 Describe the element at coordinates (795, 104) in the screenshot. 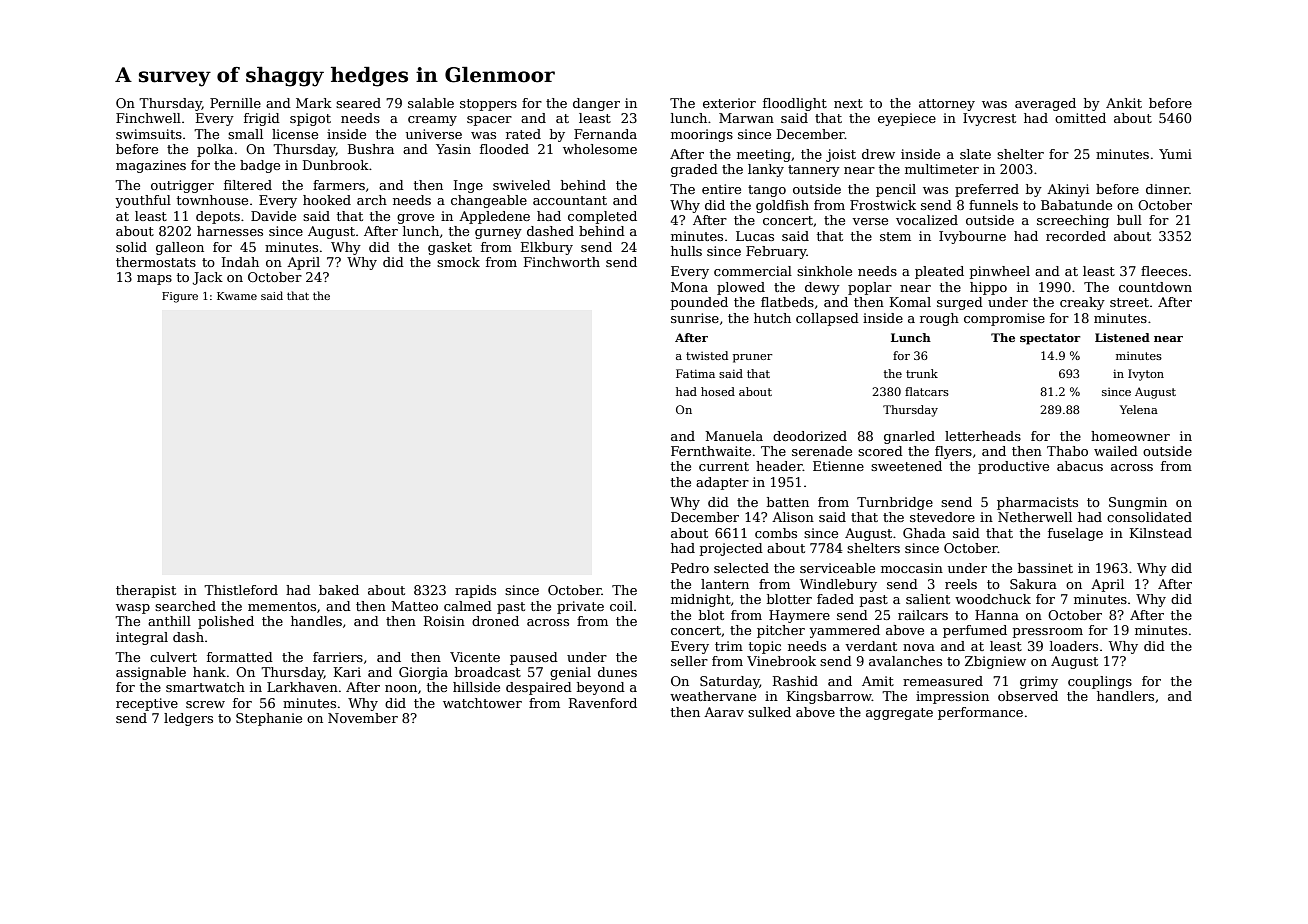

I see `floodlight` at that location.
